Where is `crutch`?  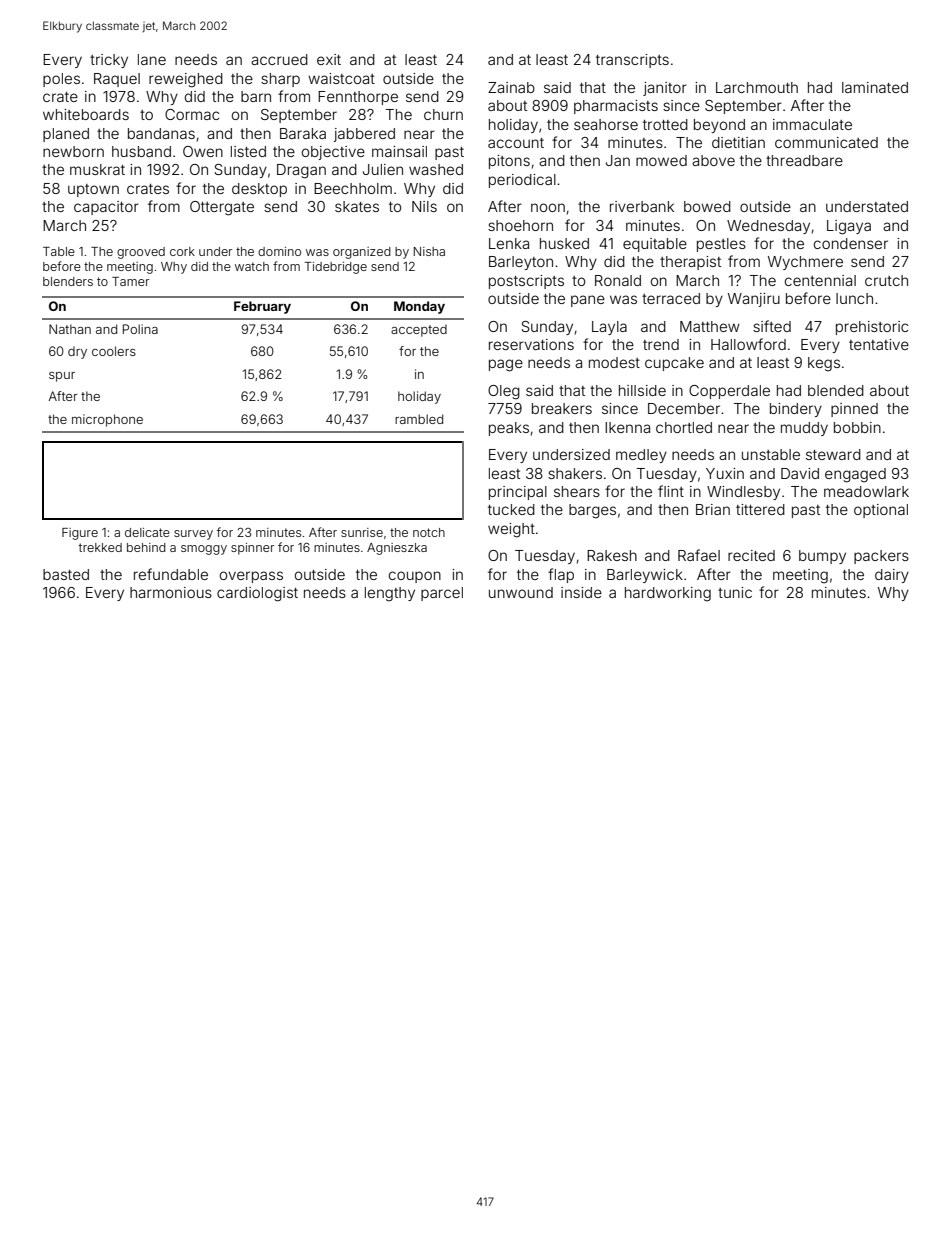
crutch is located at coordinates (886, 280).
